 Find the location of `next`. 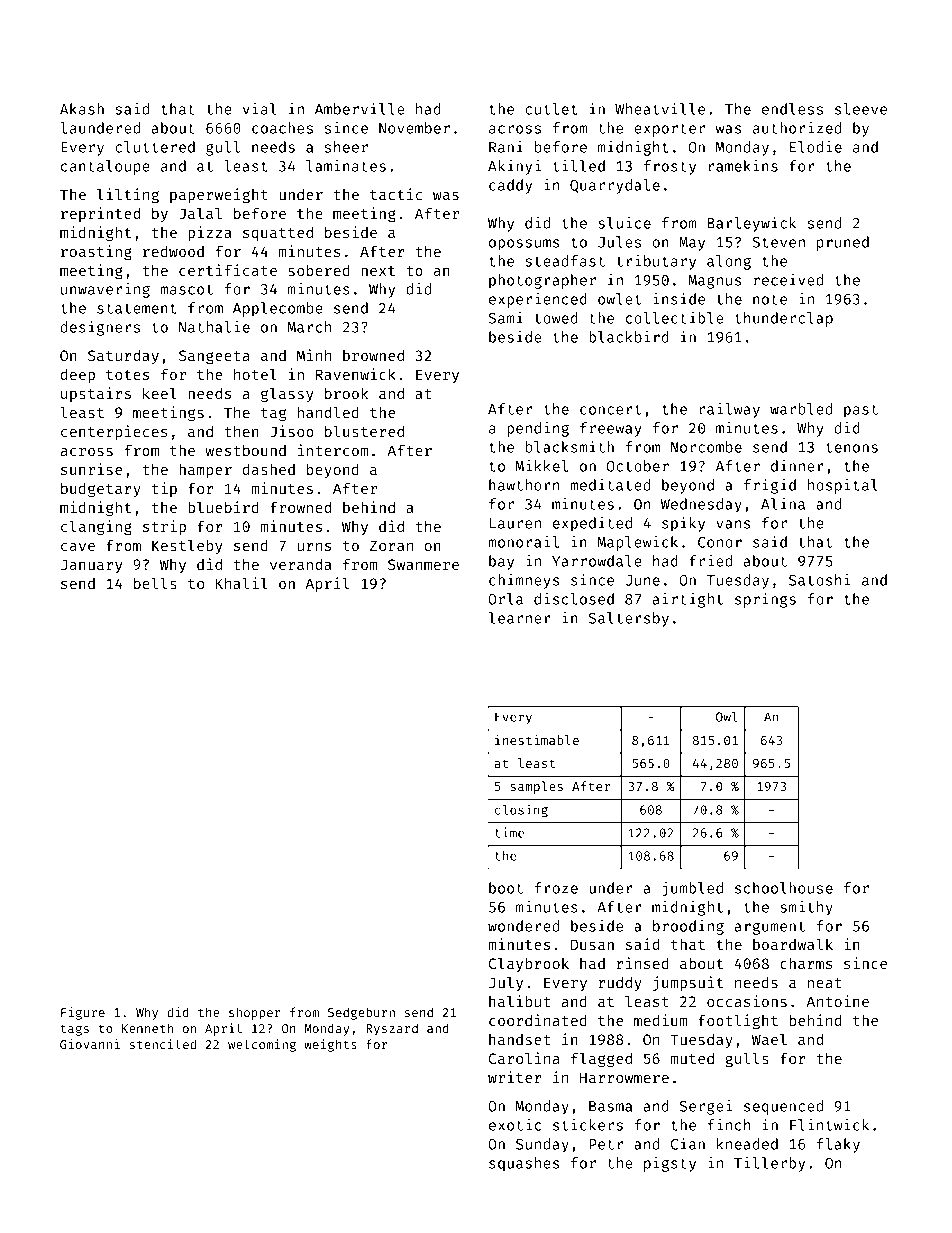

next is located at coordinates (378, 271).
